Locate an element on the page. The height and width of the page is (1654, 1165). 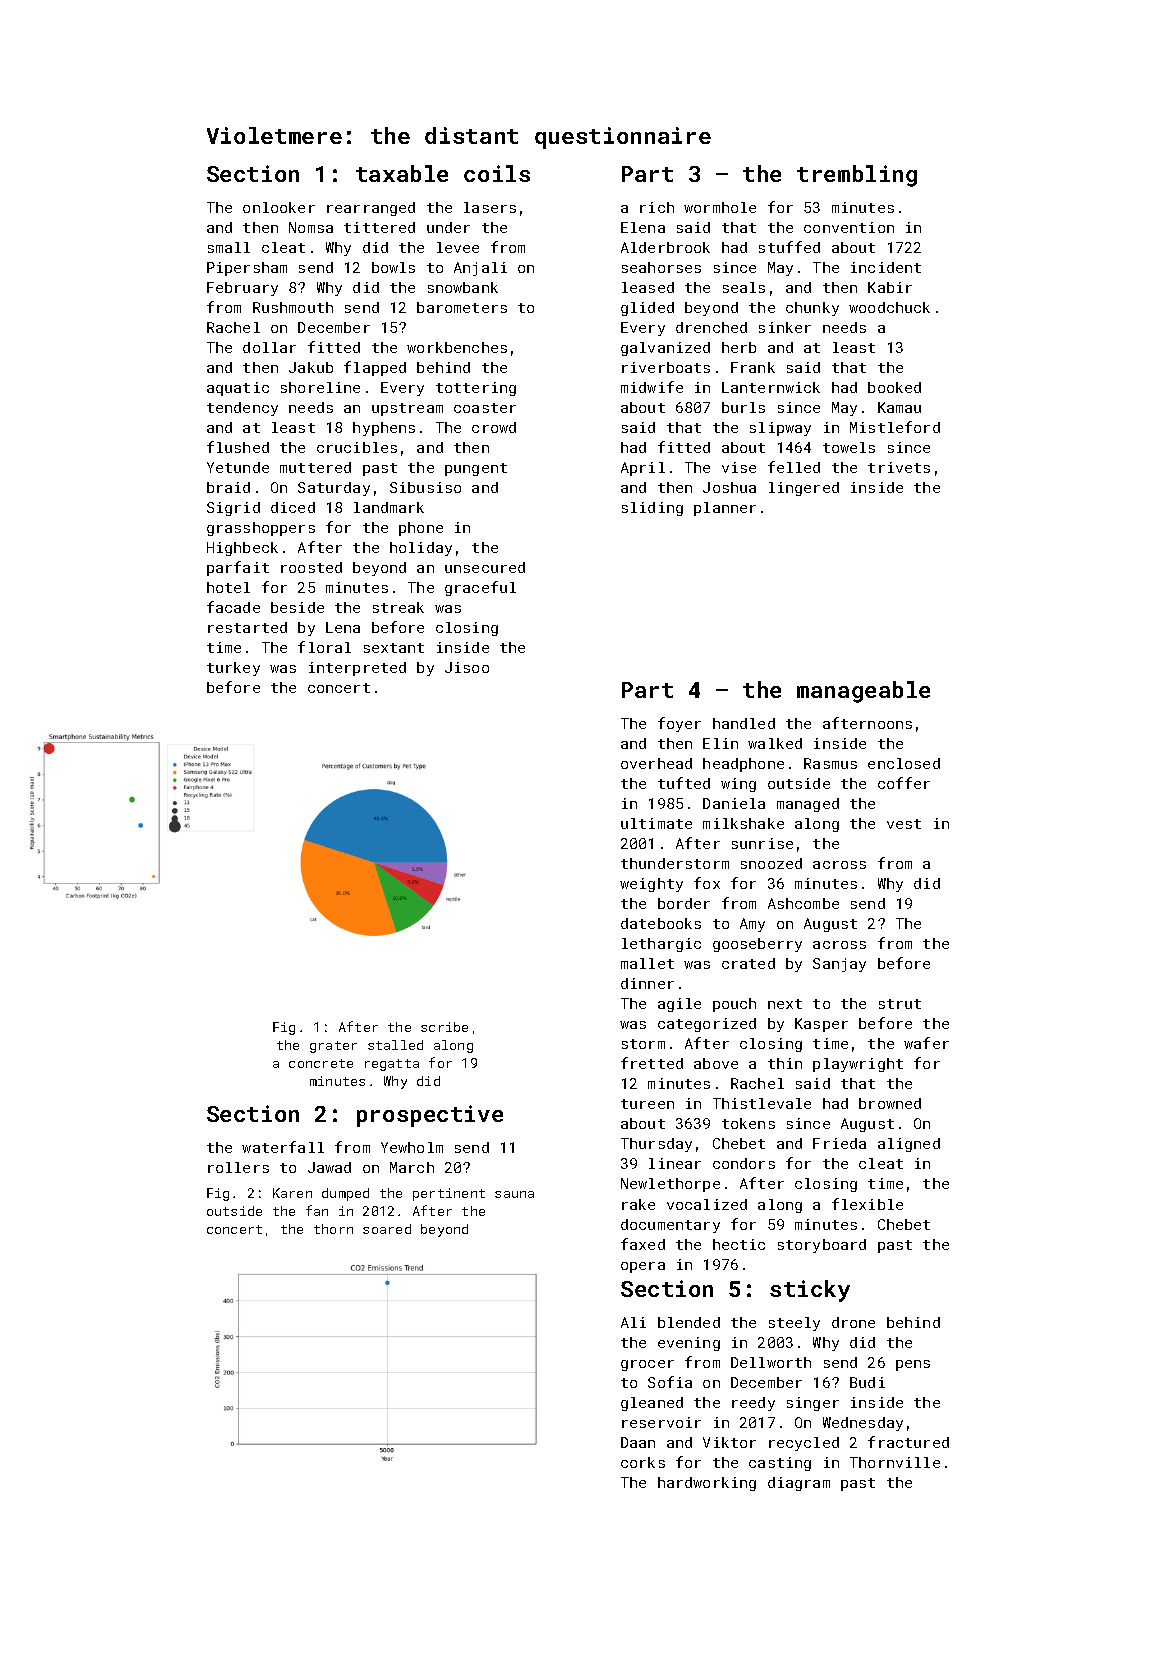
fan is located at coordinates (317, 1210).
